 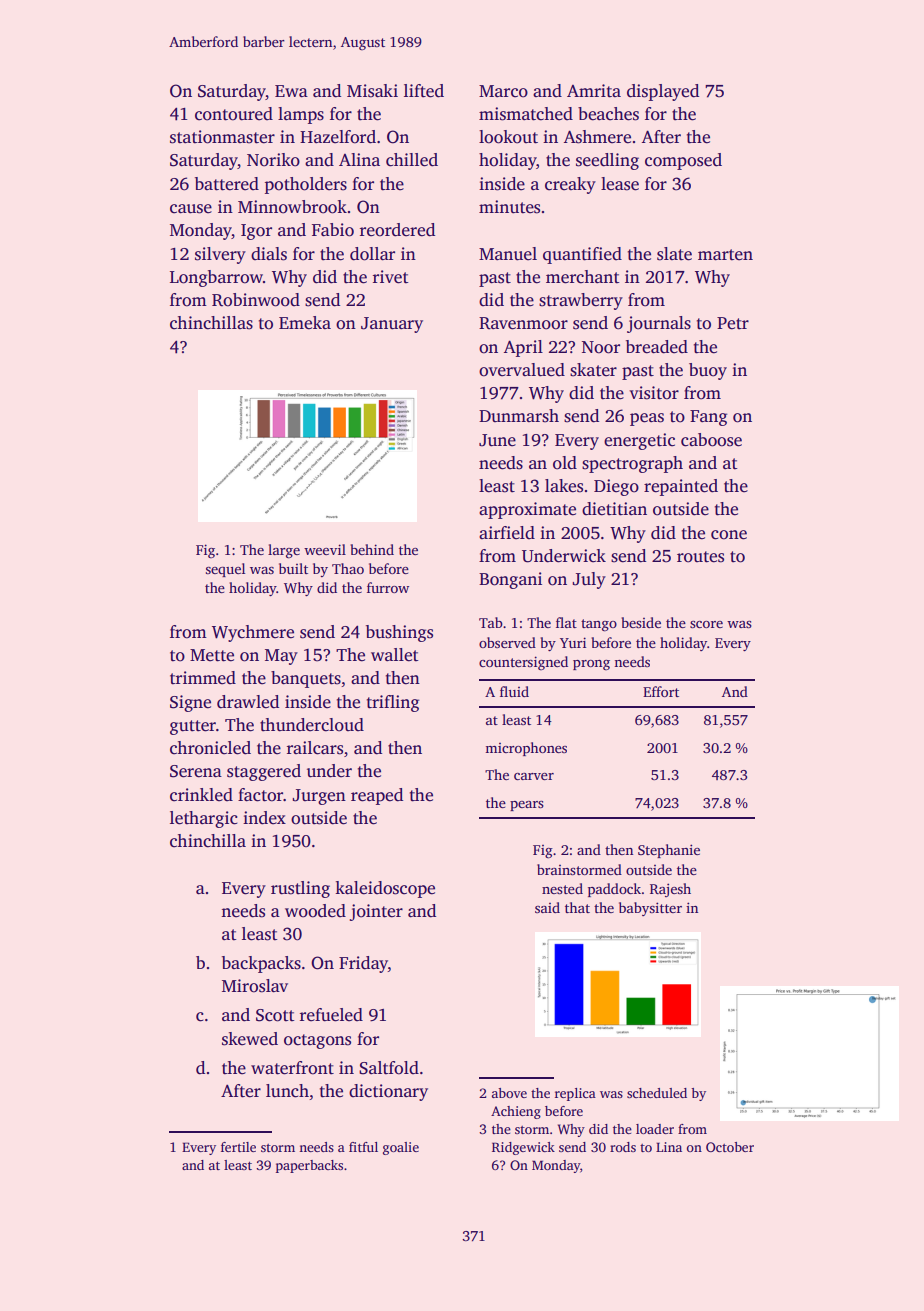 What do you see at coordinates (293, 568) in the page?
I see `built` at bounding box center [293, 568].
